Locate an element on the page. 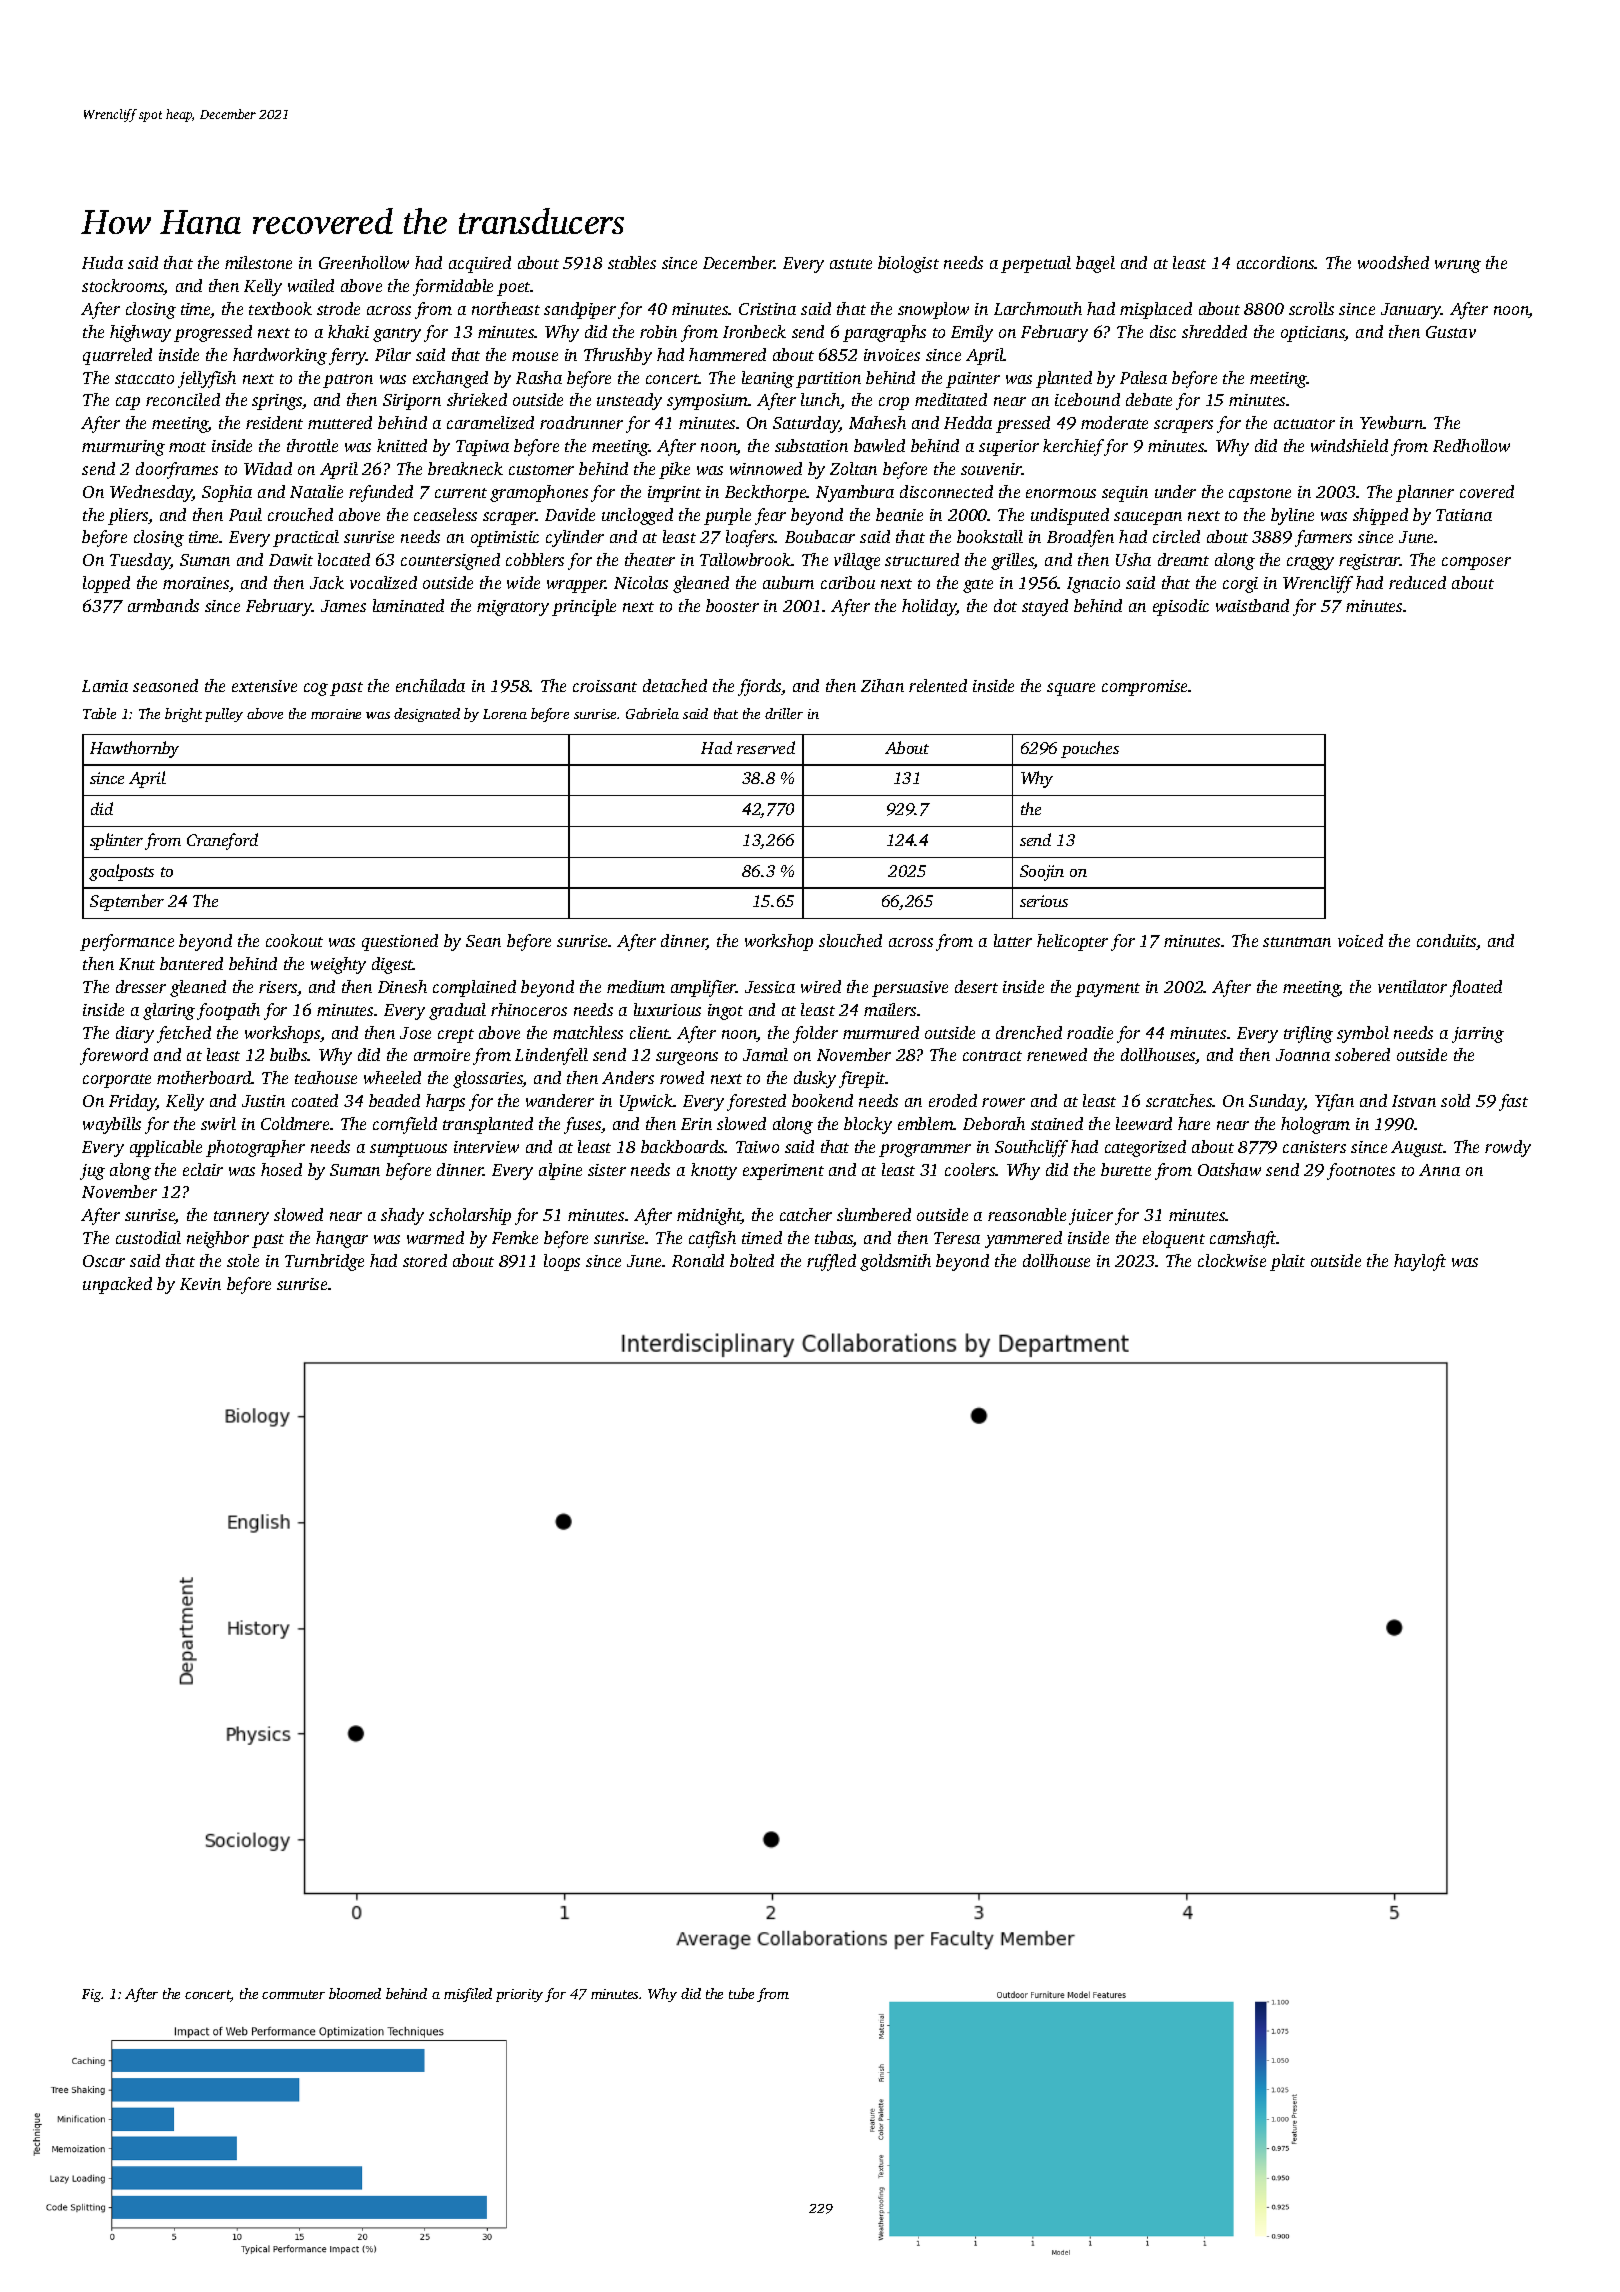 Image resolution: width=1620 pixels, height=2292 pixels. tube is located at coordinates (741, 1993).
